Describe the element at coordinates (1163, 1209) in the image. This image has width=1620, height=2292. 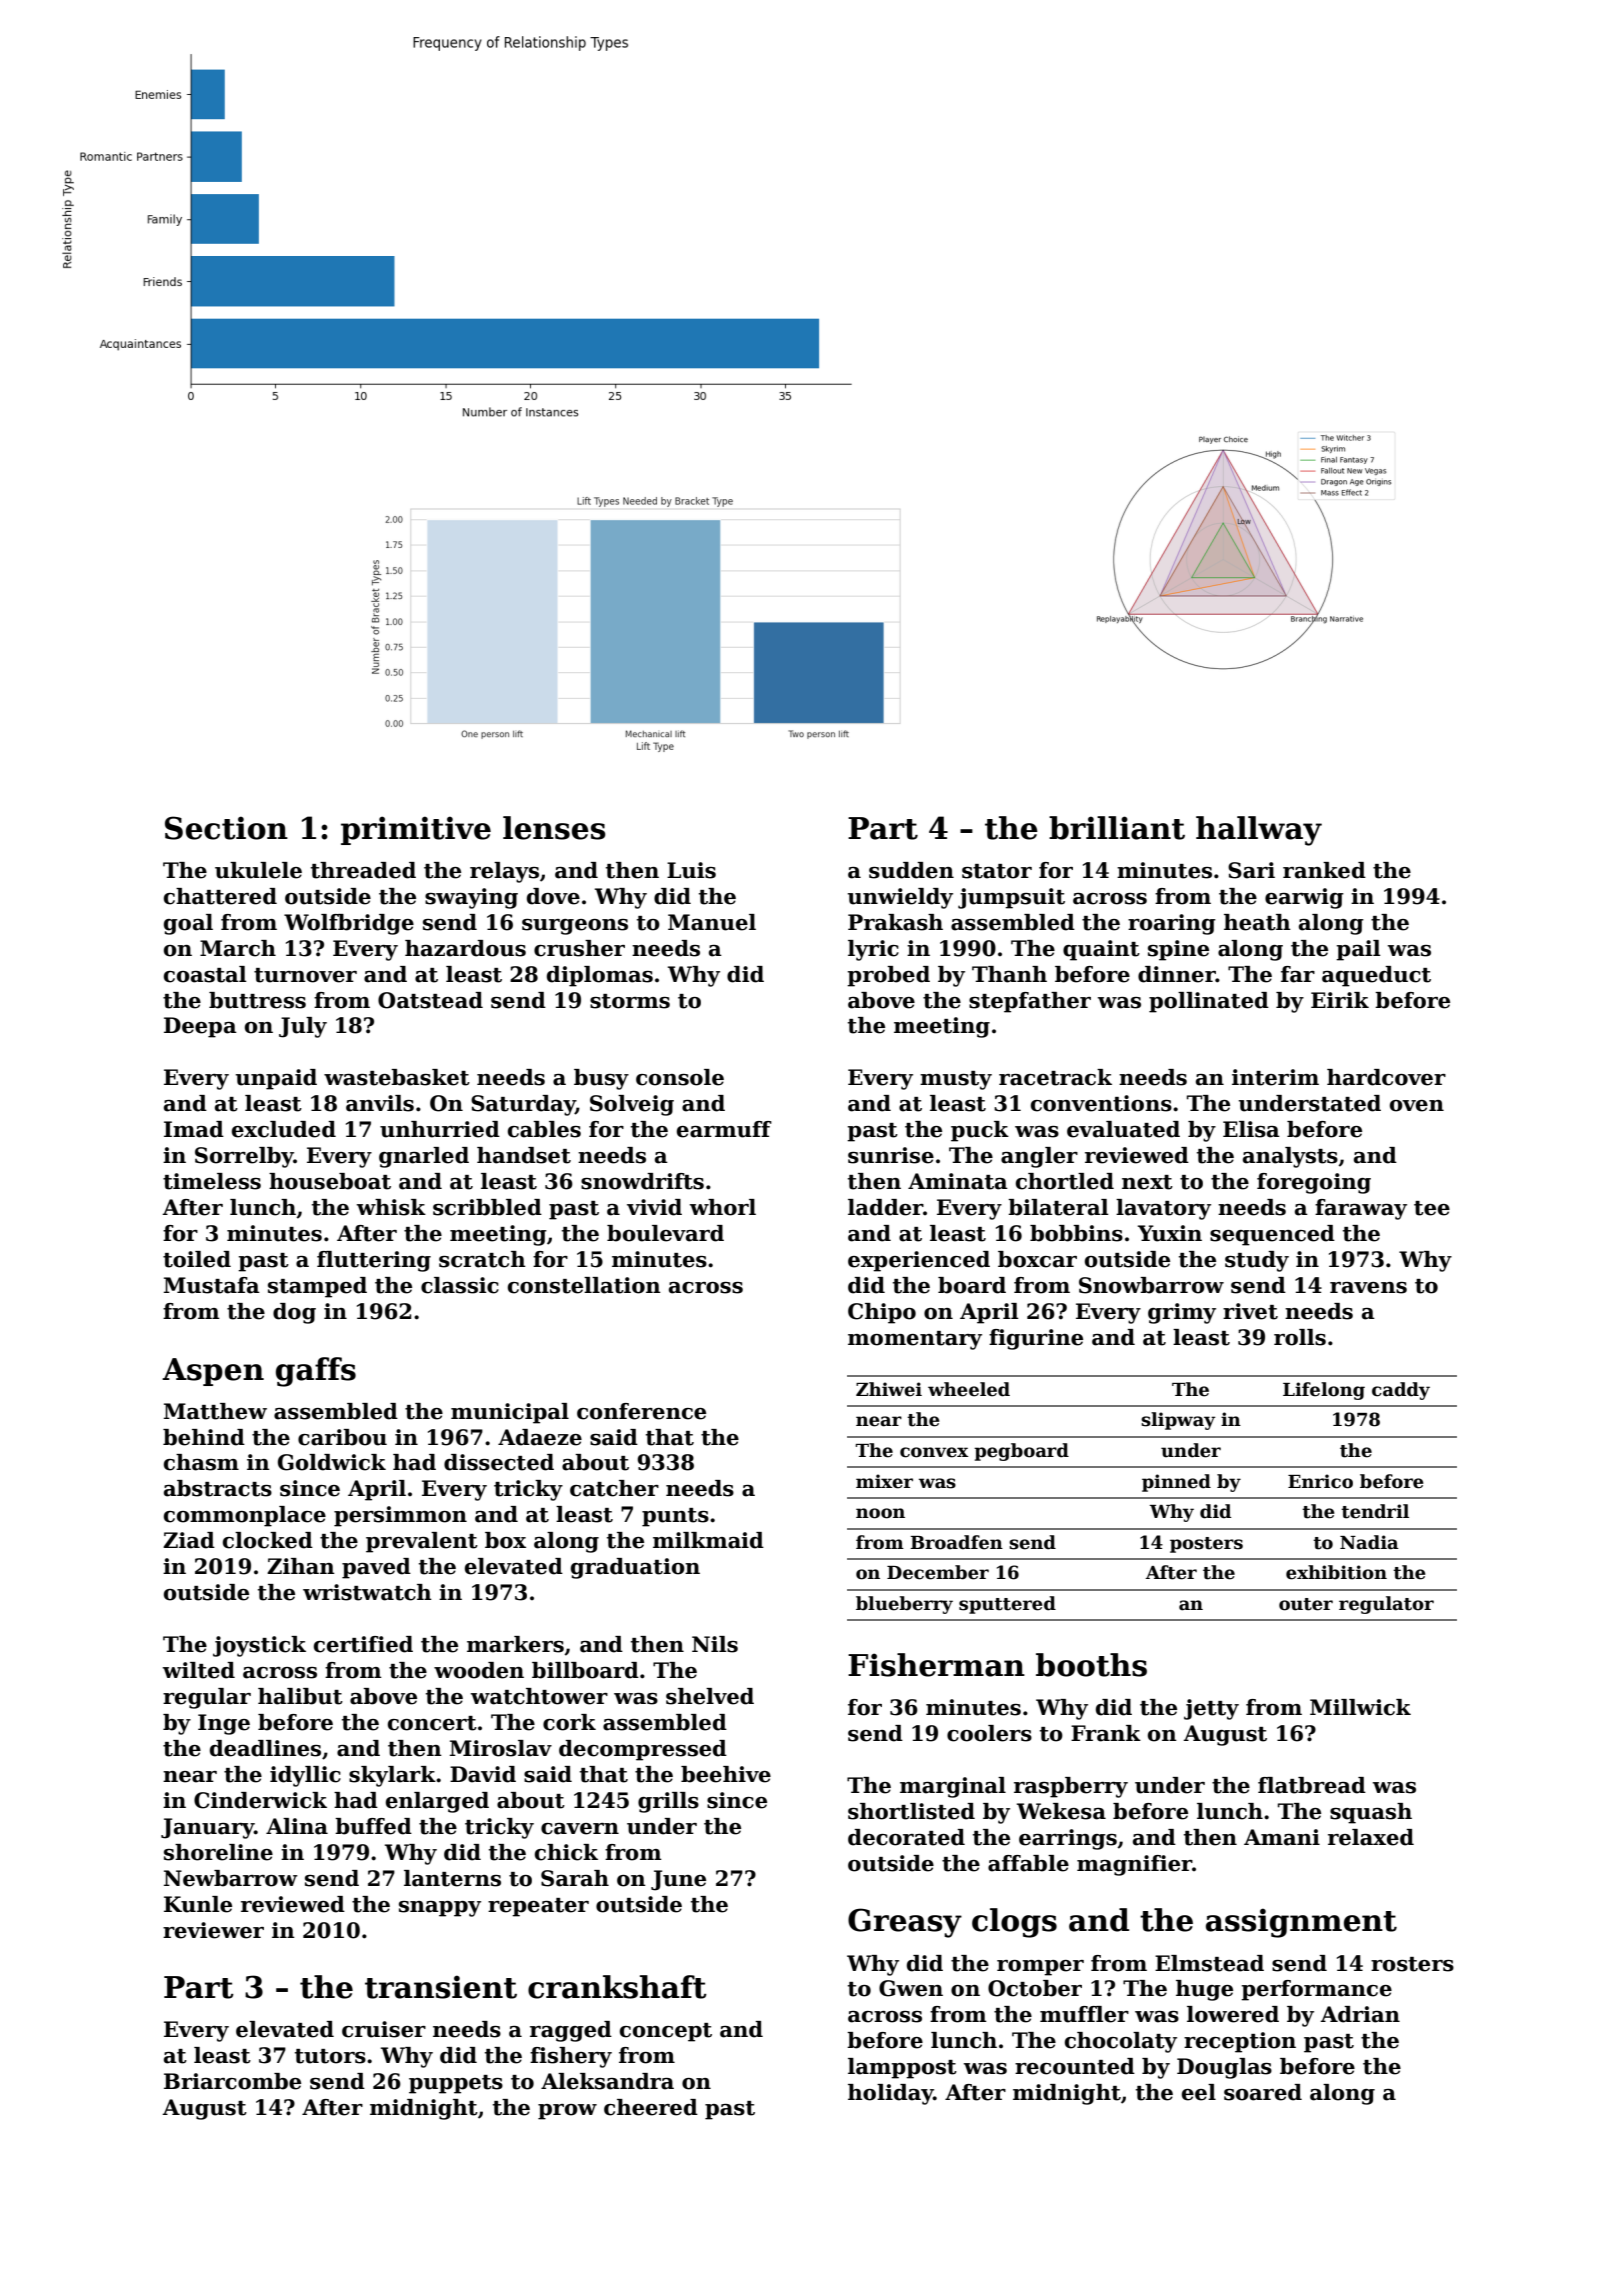
I see `lavatory` at that location.
